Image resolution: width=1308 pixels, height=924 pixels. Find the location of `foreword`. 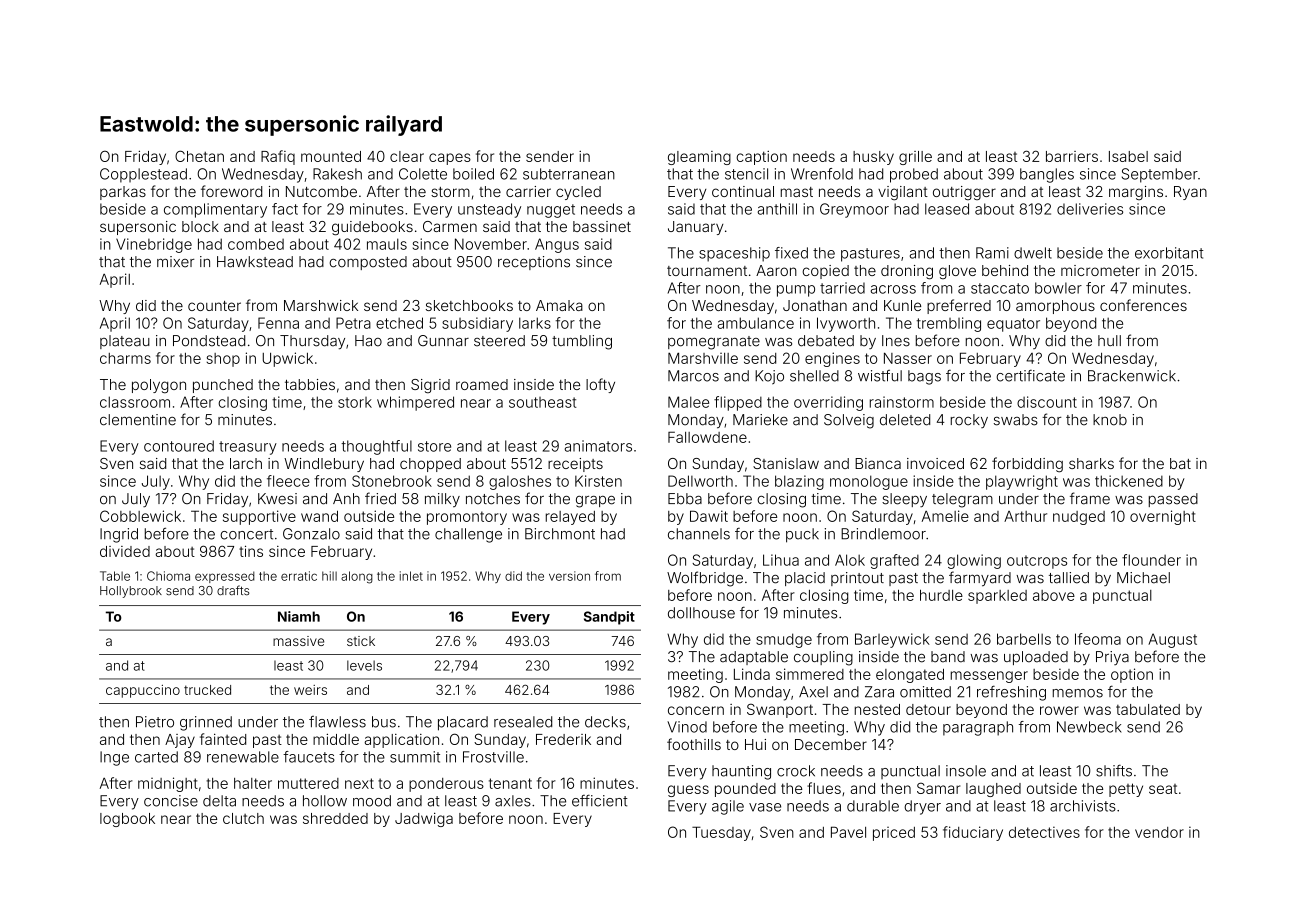

foreword is located at coordinates (231, 191).
